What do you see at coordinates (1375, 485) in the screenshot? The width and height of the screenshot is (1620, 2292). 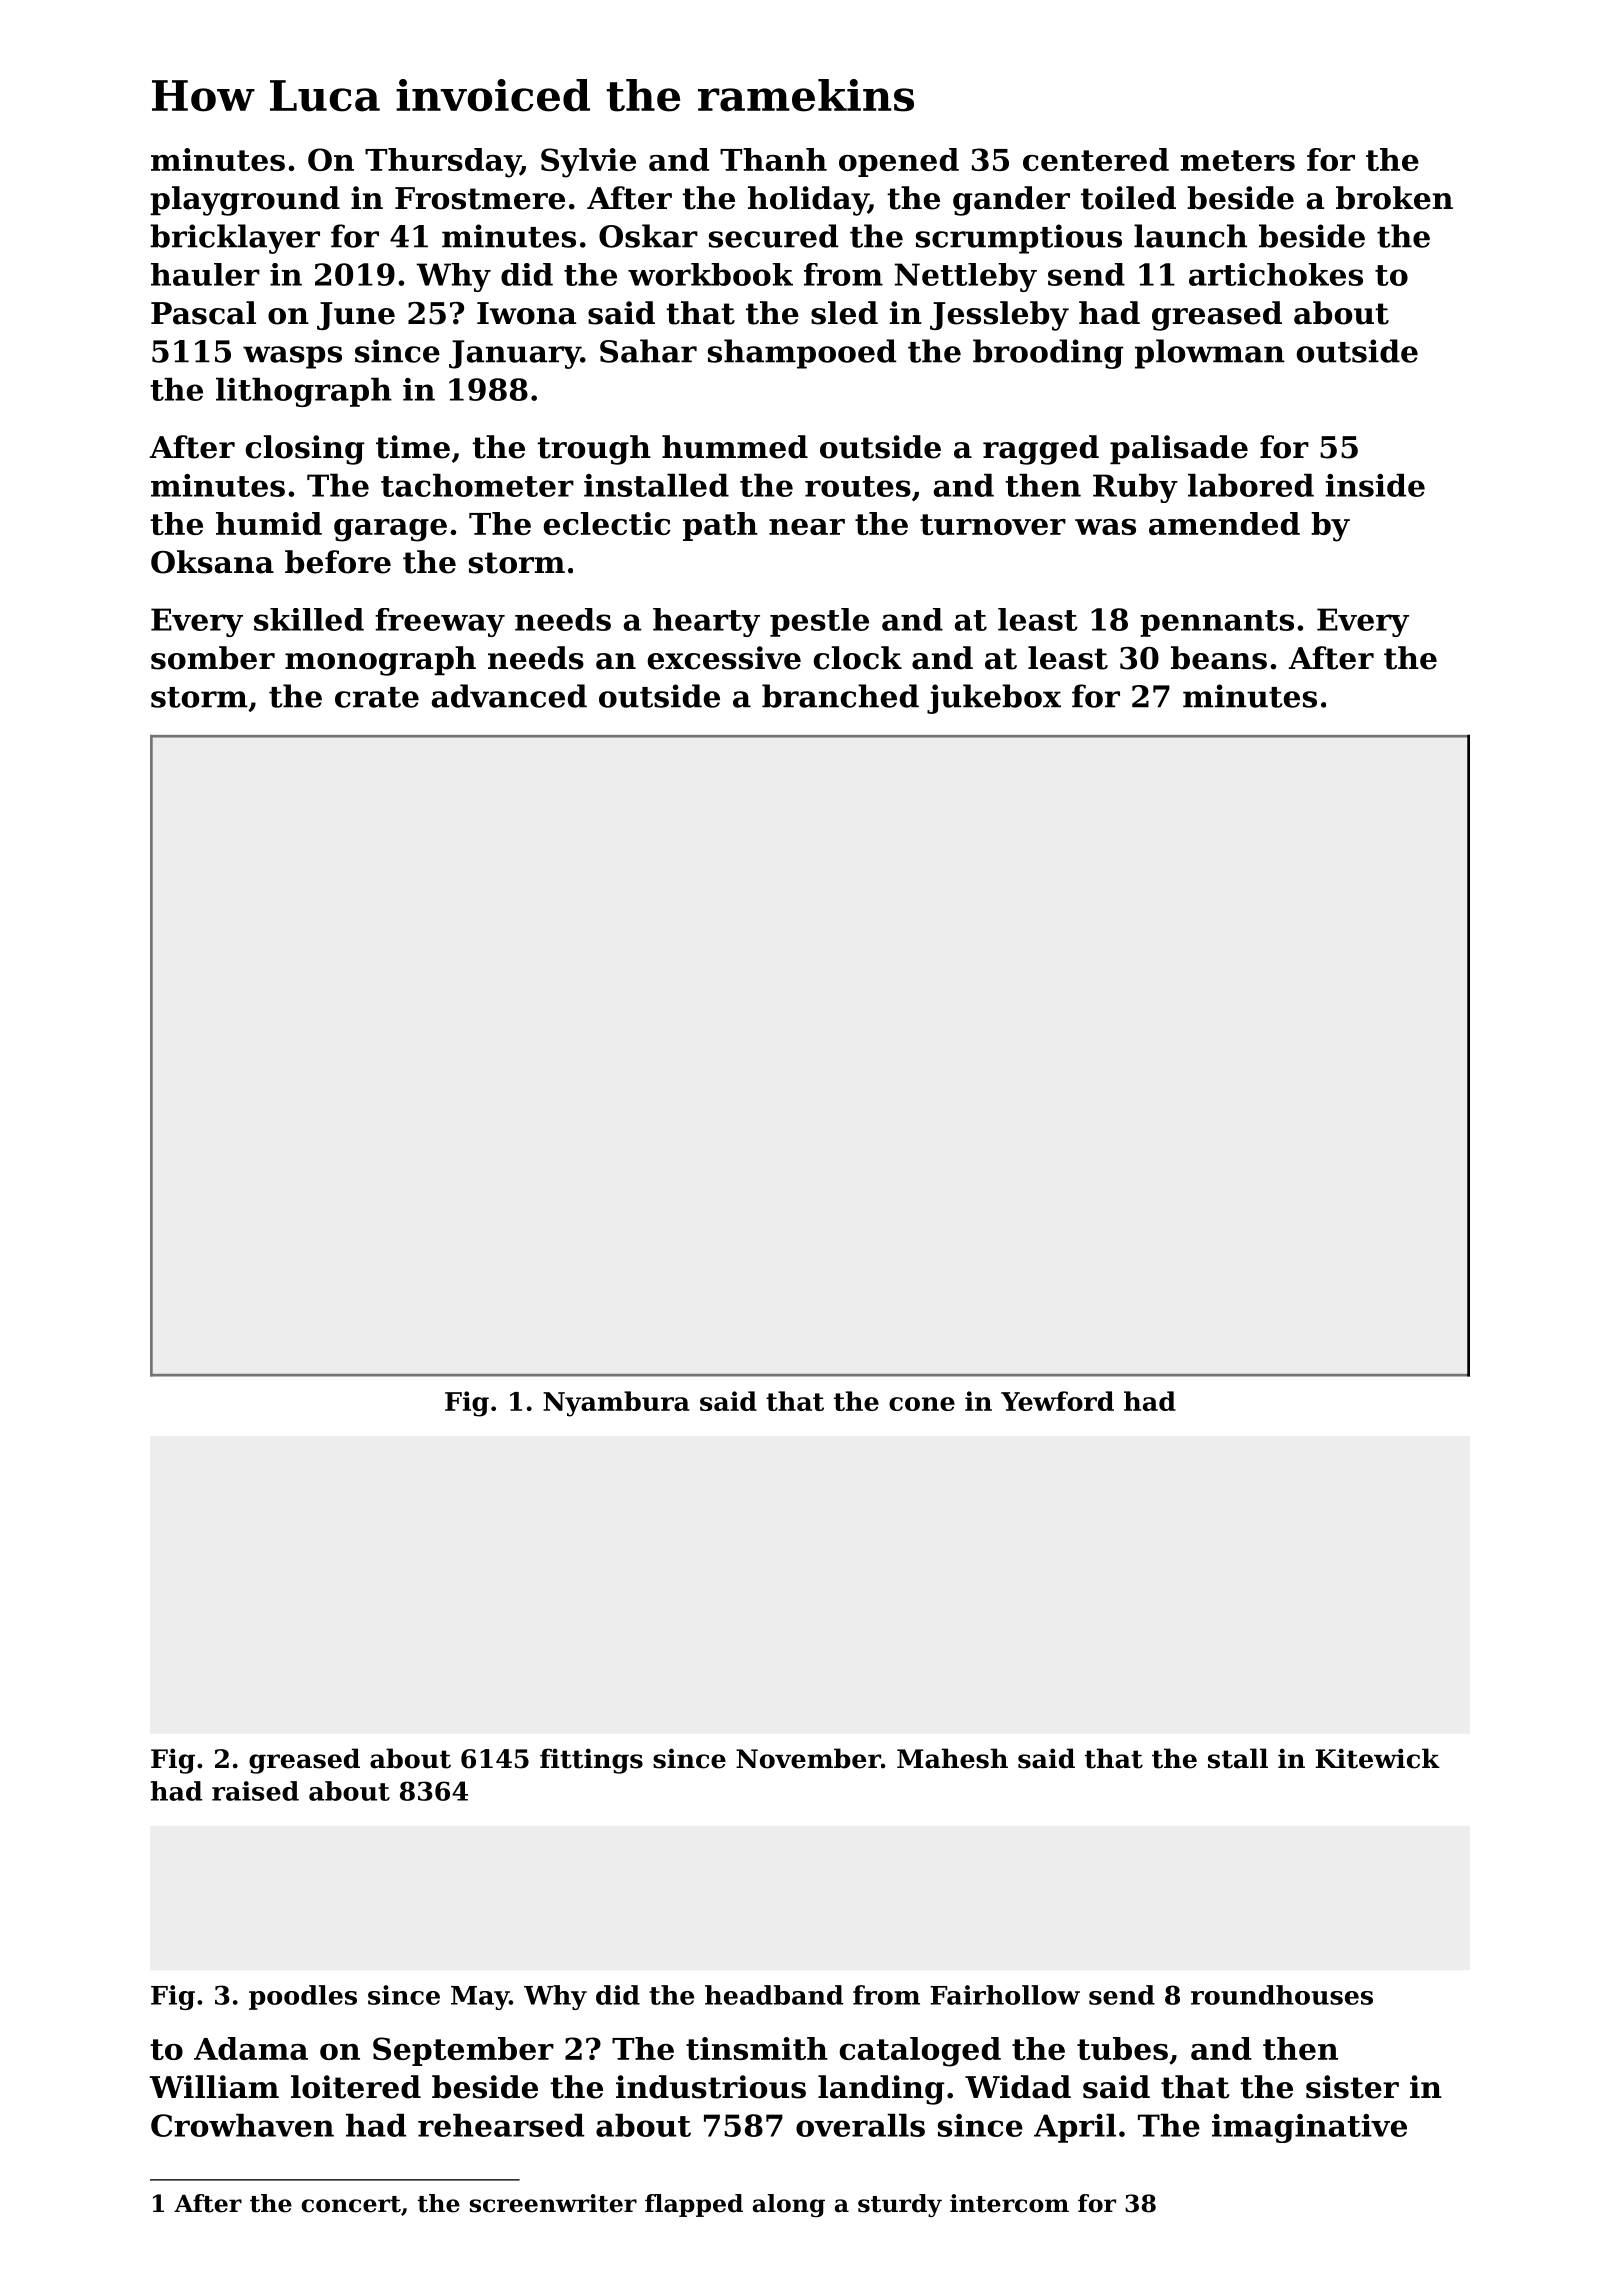 I see `inside` at bounding box center [1375, 485].
